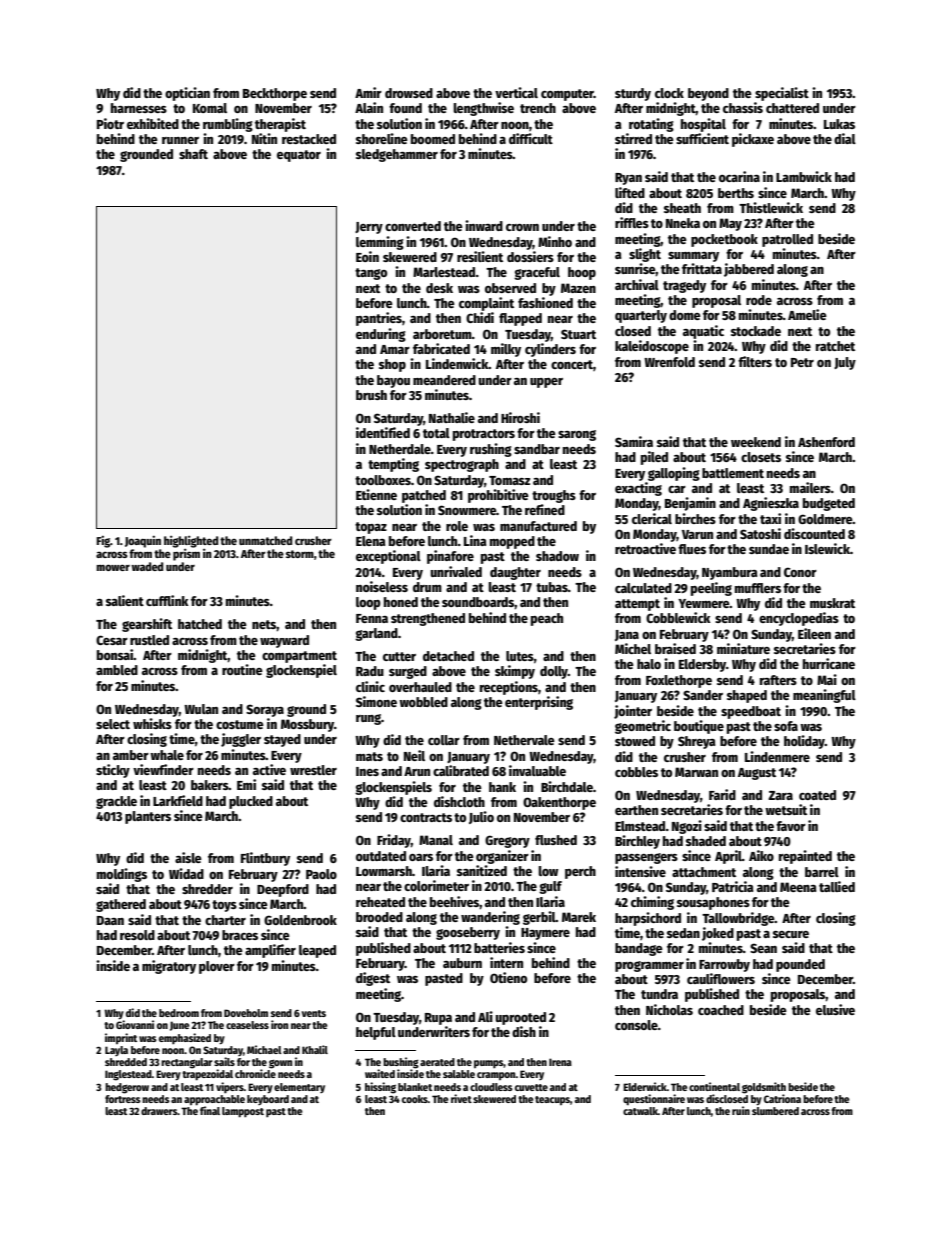  I want to click on drawers, so click(159, 1111).
